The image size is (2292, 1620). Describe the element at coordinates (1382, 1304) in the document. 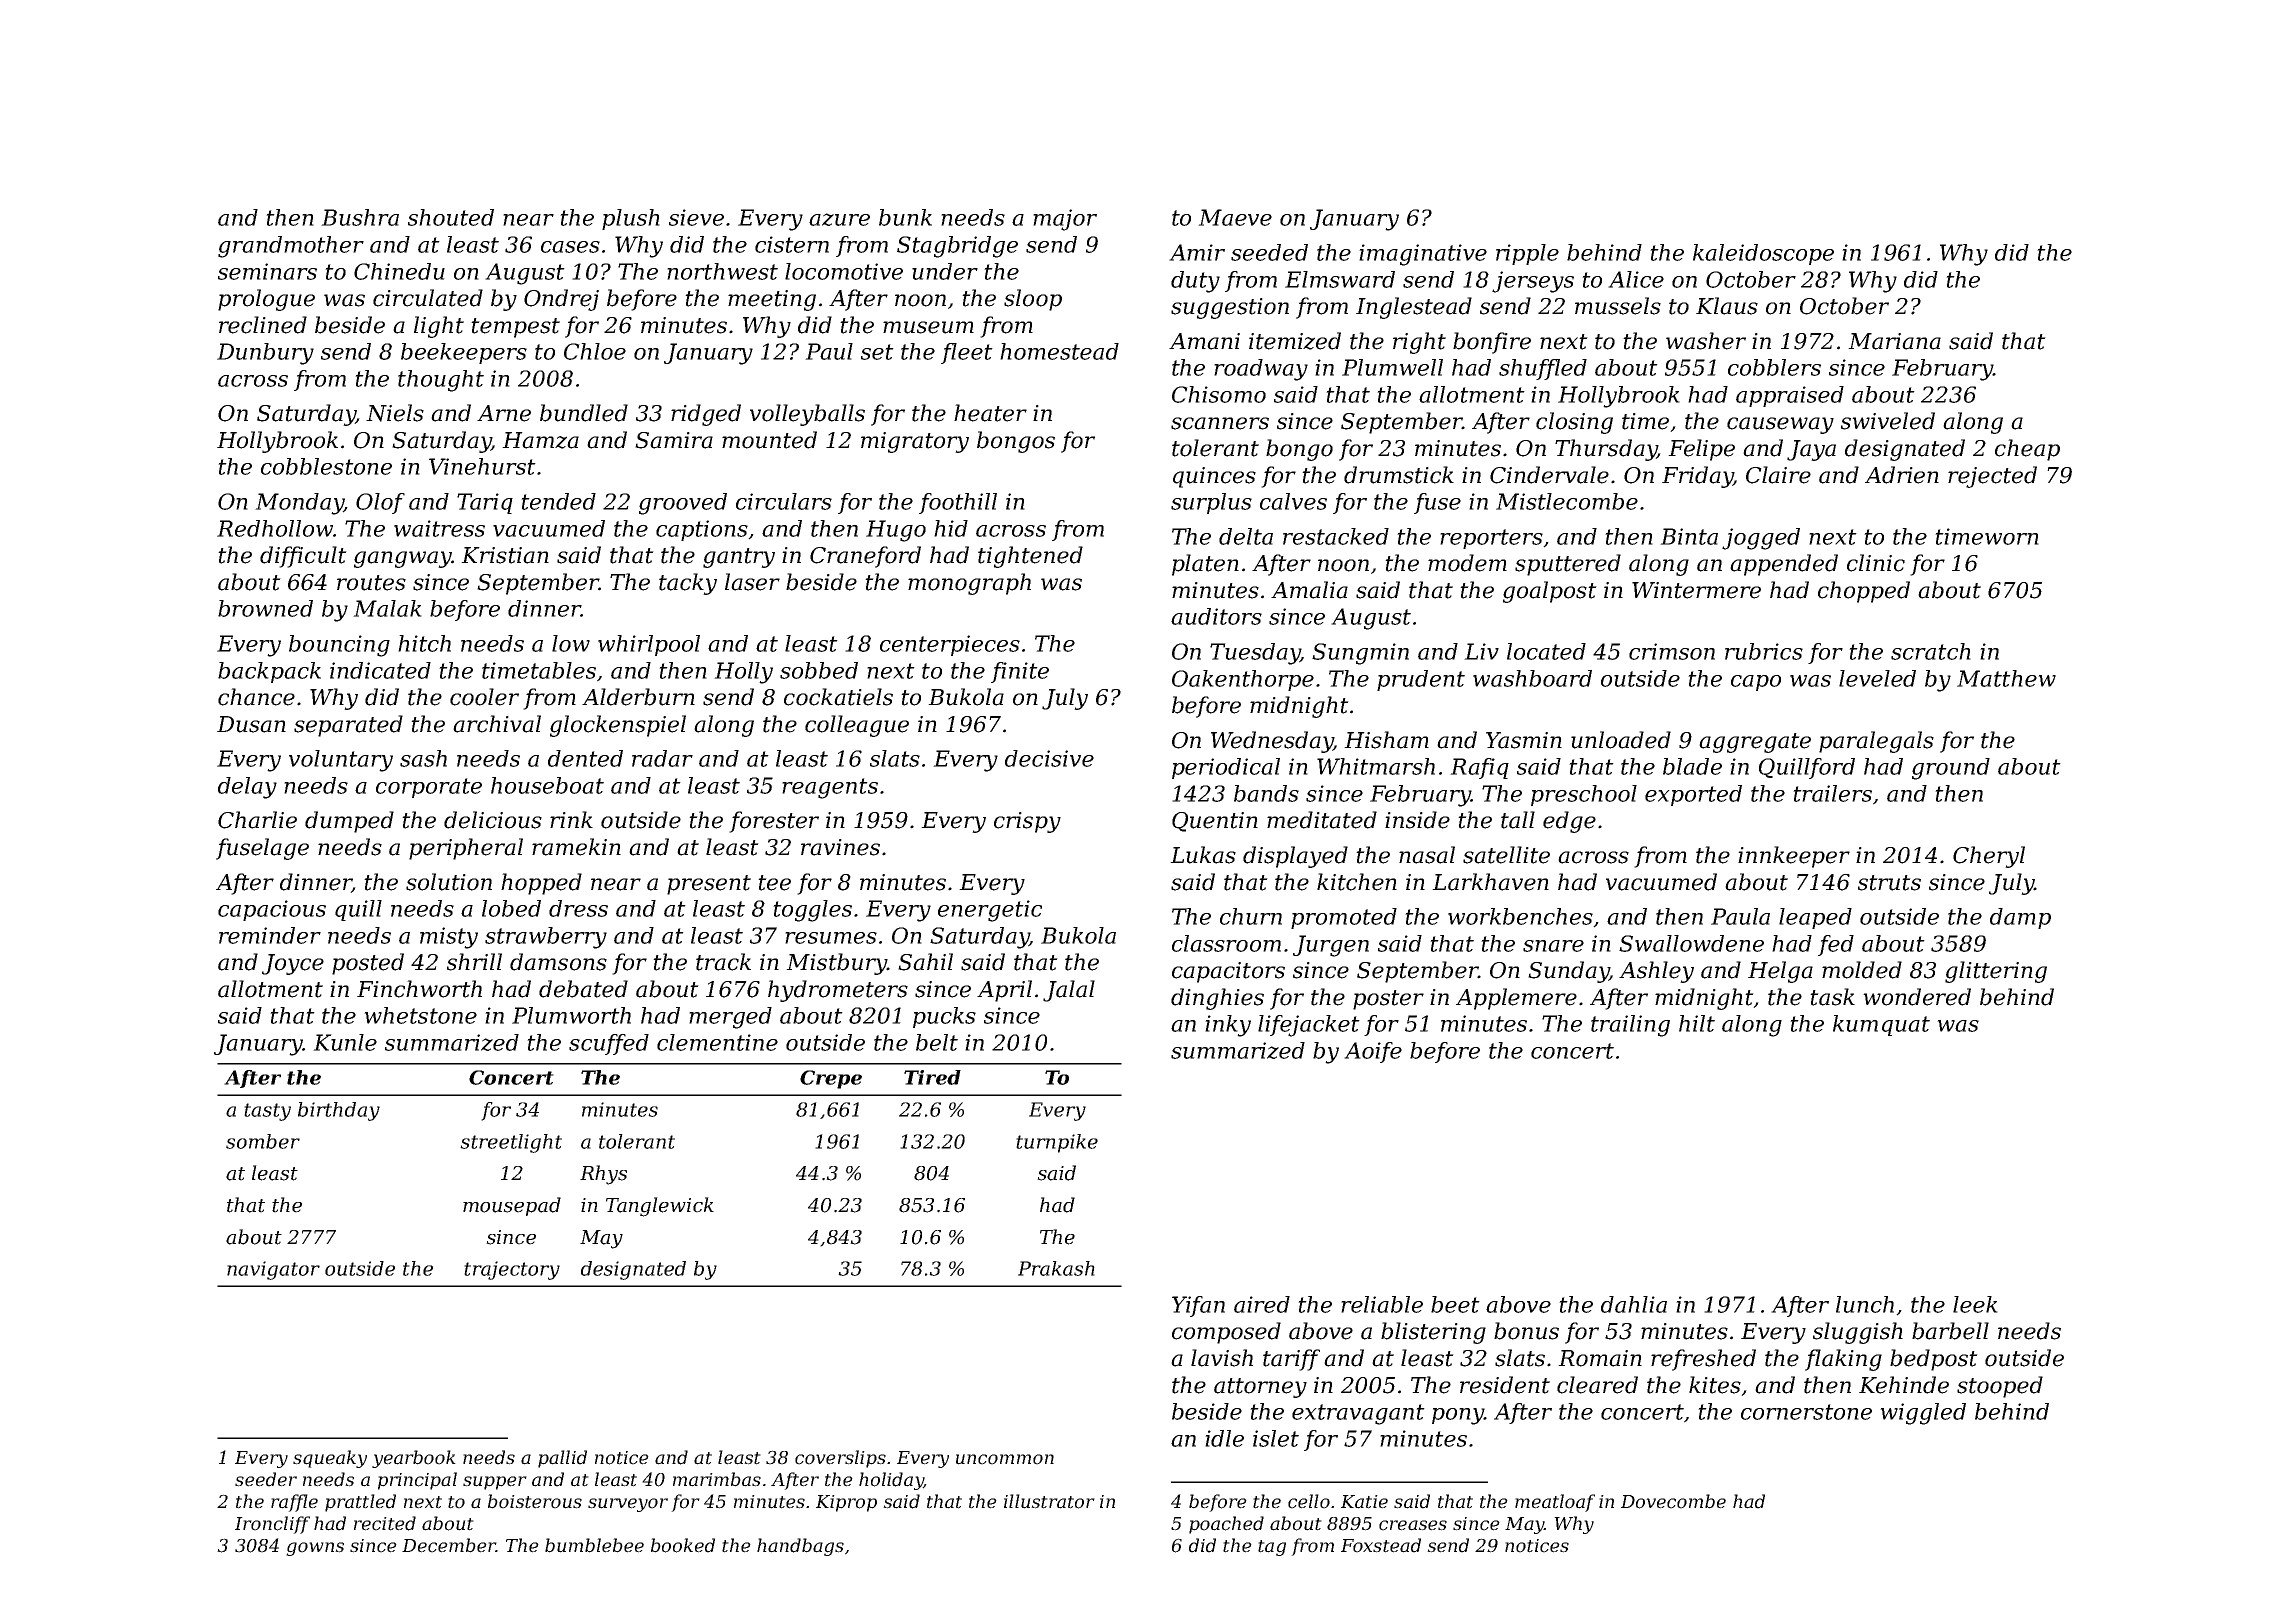

I see `reliable` at that location.
